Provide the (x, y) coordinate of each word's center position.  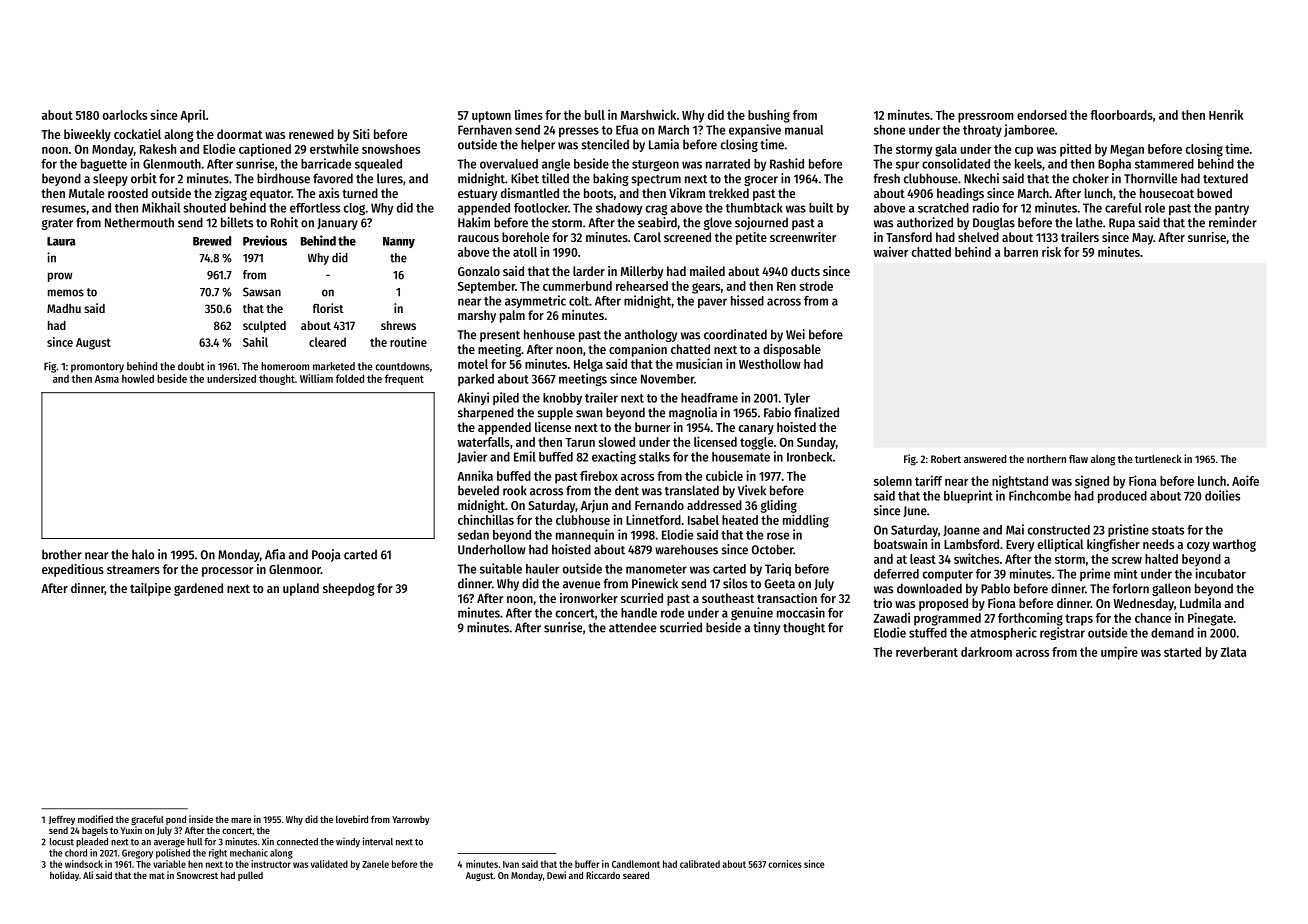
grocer (761, 181)
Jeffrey (62, 820)
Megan (1127, 151)
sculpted (264, 327)
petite (751, 238)
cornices (785, 864)
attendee (632, 627)
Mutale (86, 193)
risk (1051, 251)
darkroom (986, 652)
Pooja (326, 555)
